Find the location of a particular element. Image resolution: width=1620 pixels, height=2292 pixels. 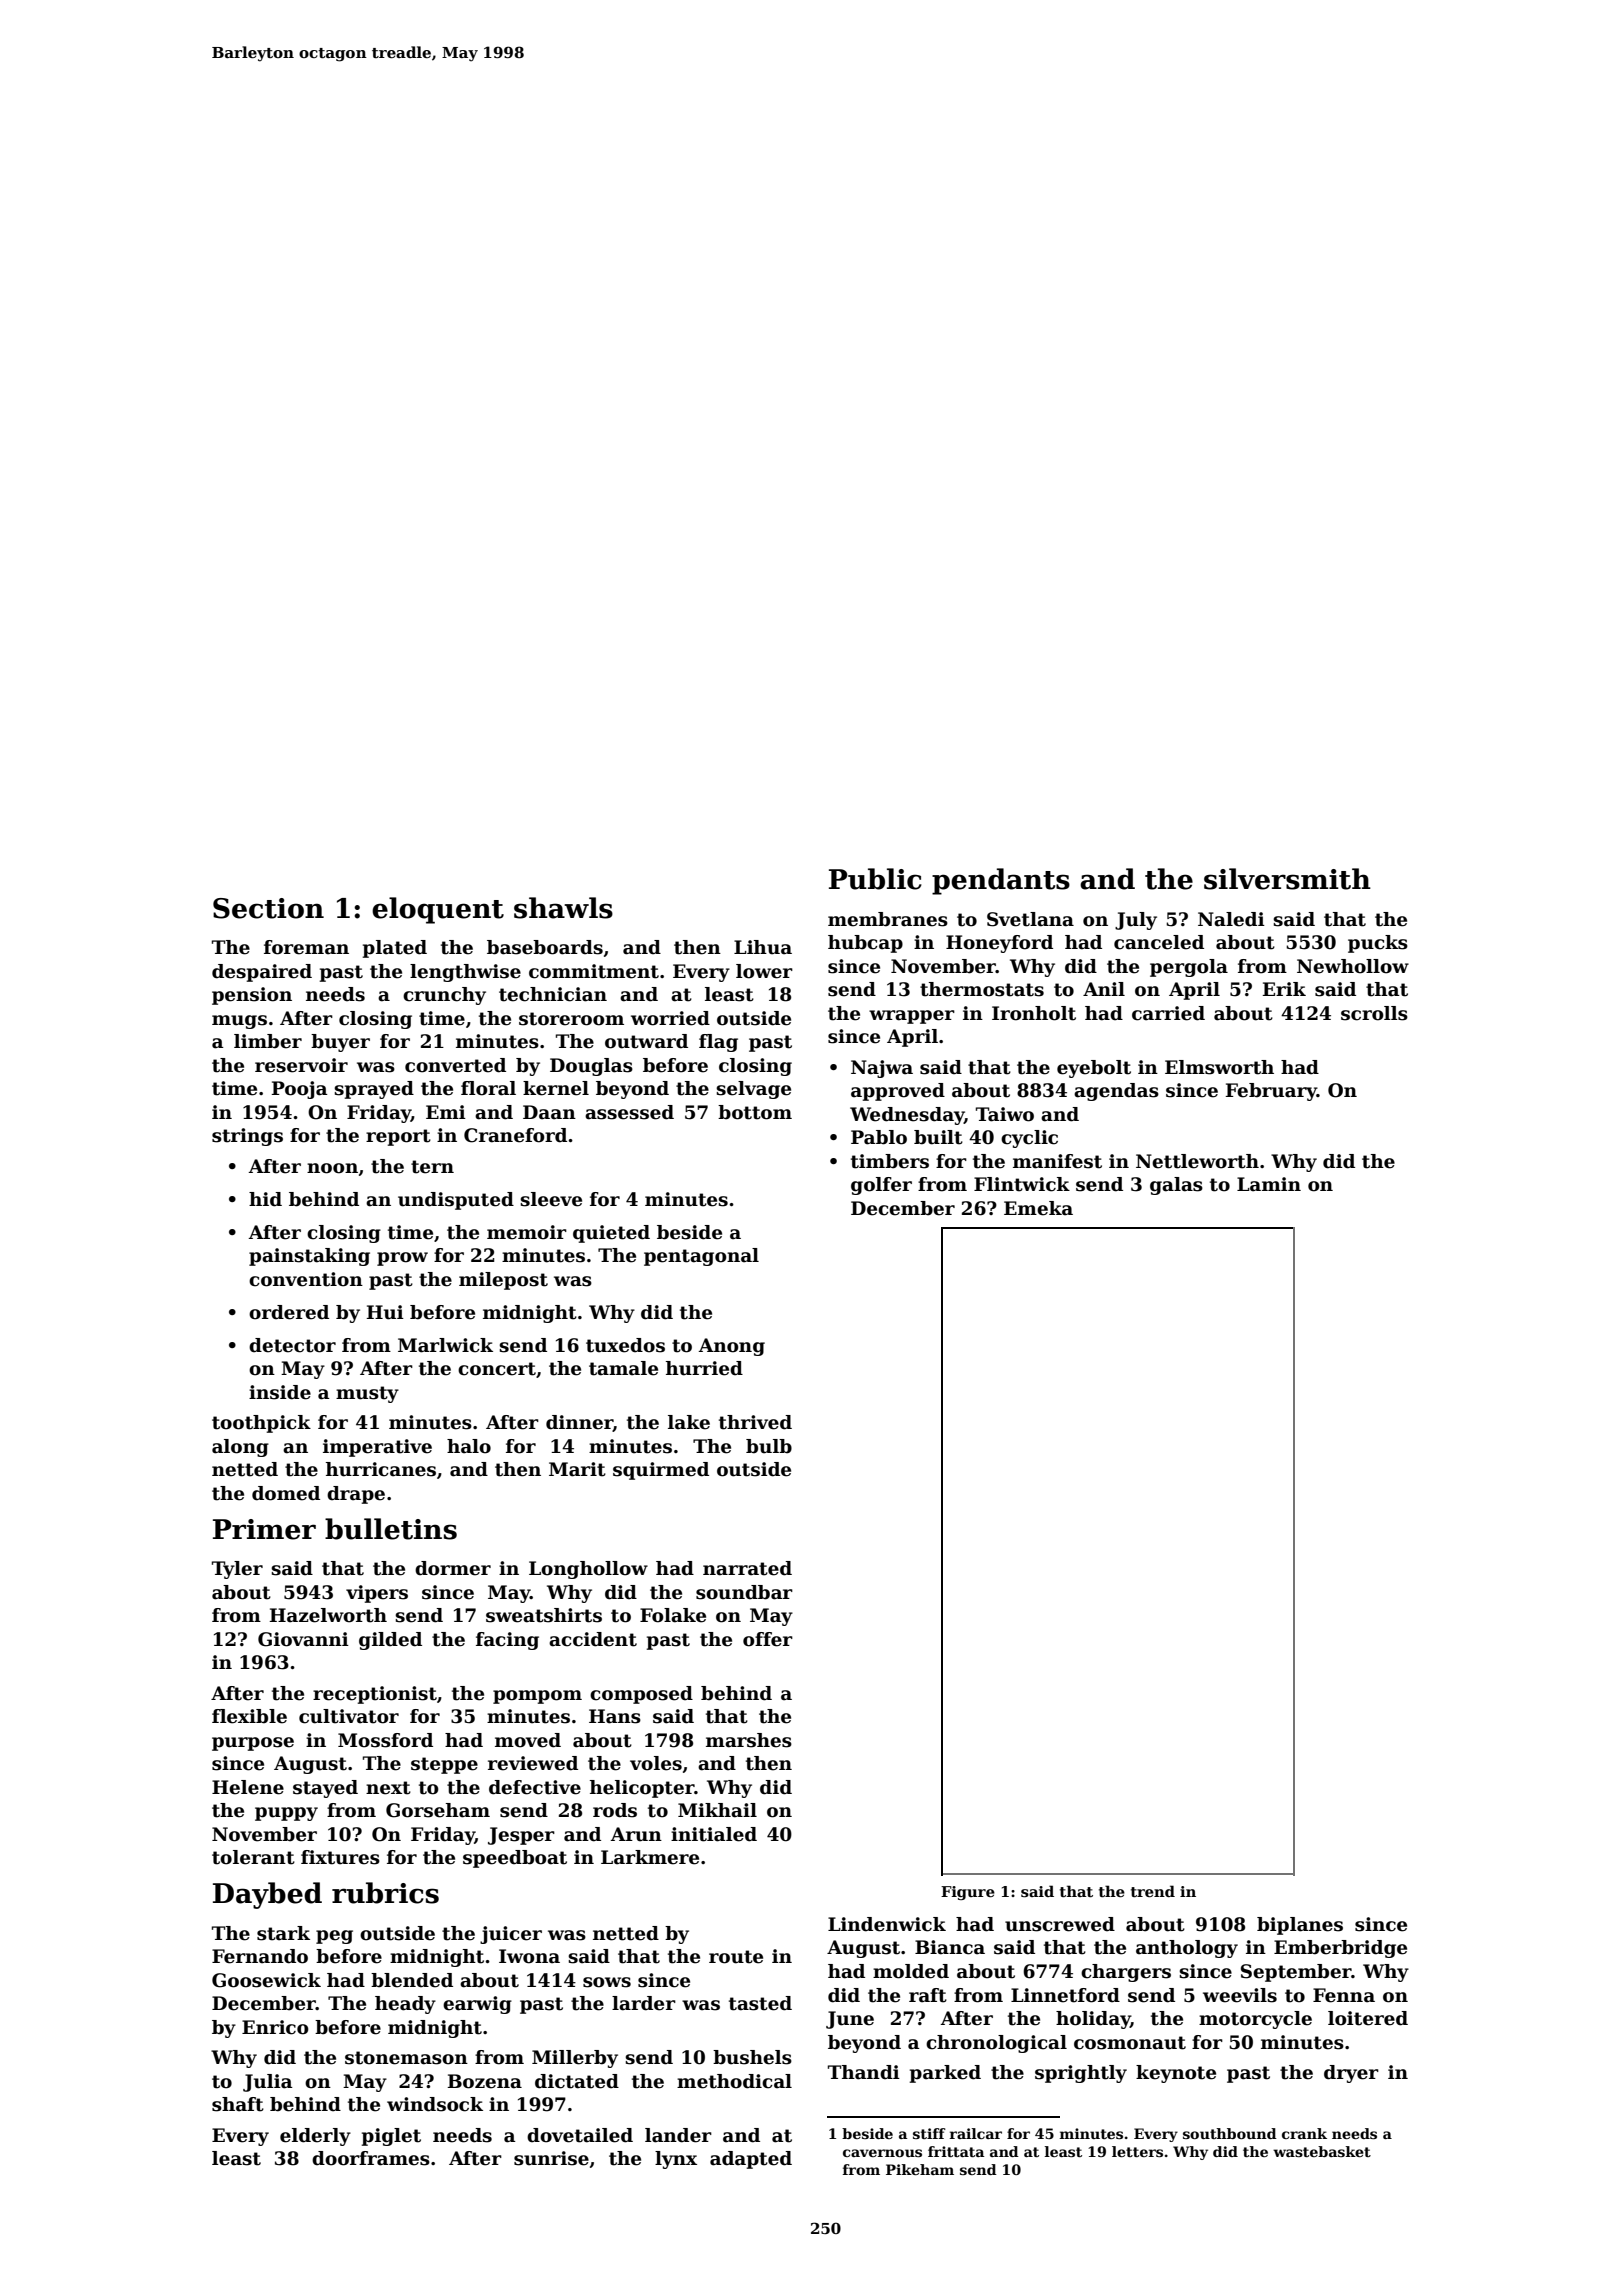

Primer is located at coordinates (264, 1529).
